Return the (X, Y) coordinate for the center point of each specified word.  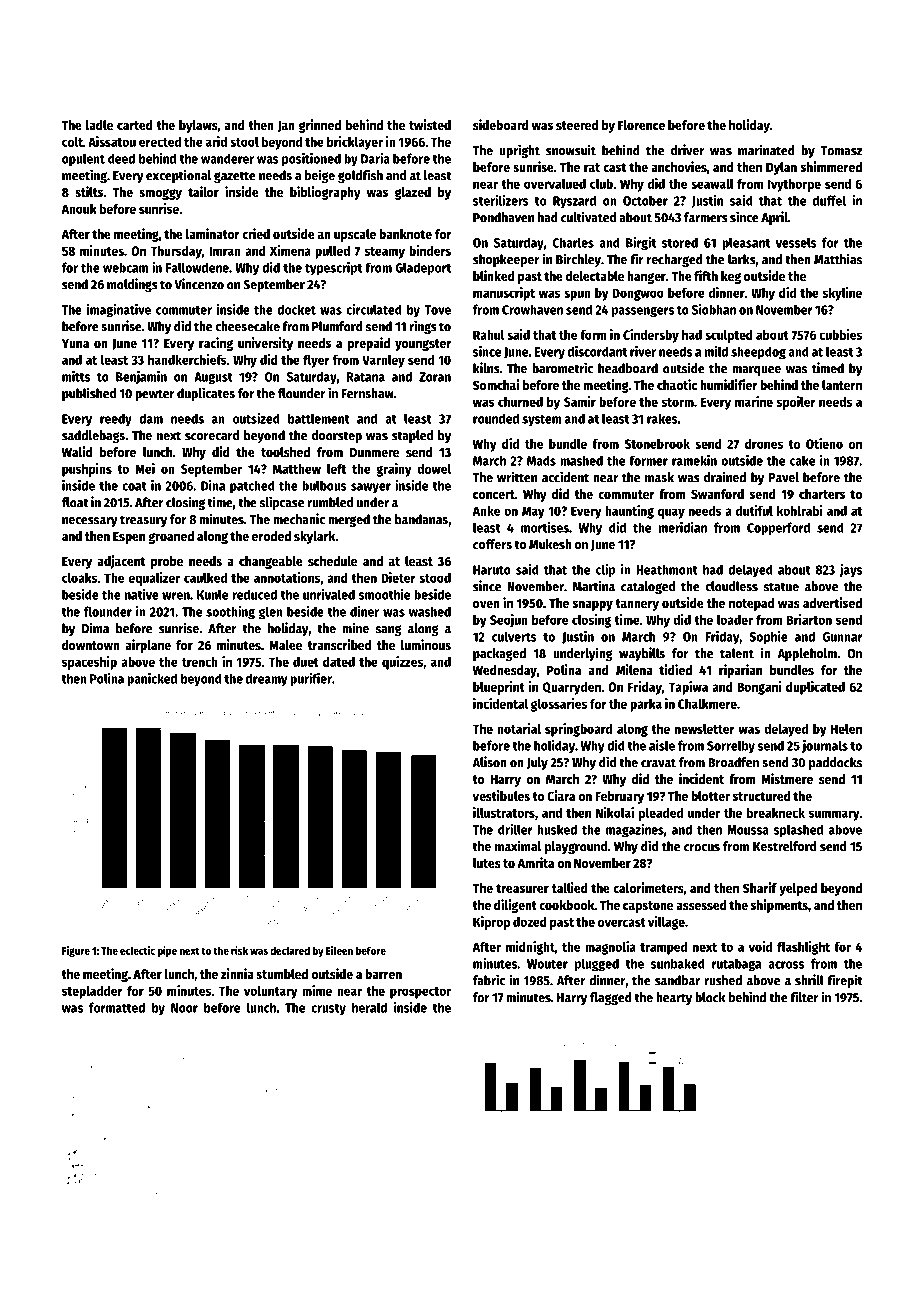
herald (369, 1007)
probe (167, 562)
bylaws (198, 126)
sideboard (501, 124)
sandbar (677, 980)
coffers (492, 544)
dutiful (754, 510)
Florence (641, 125)
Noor (184, 1008)
